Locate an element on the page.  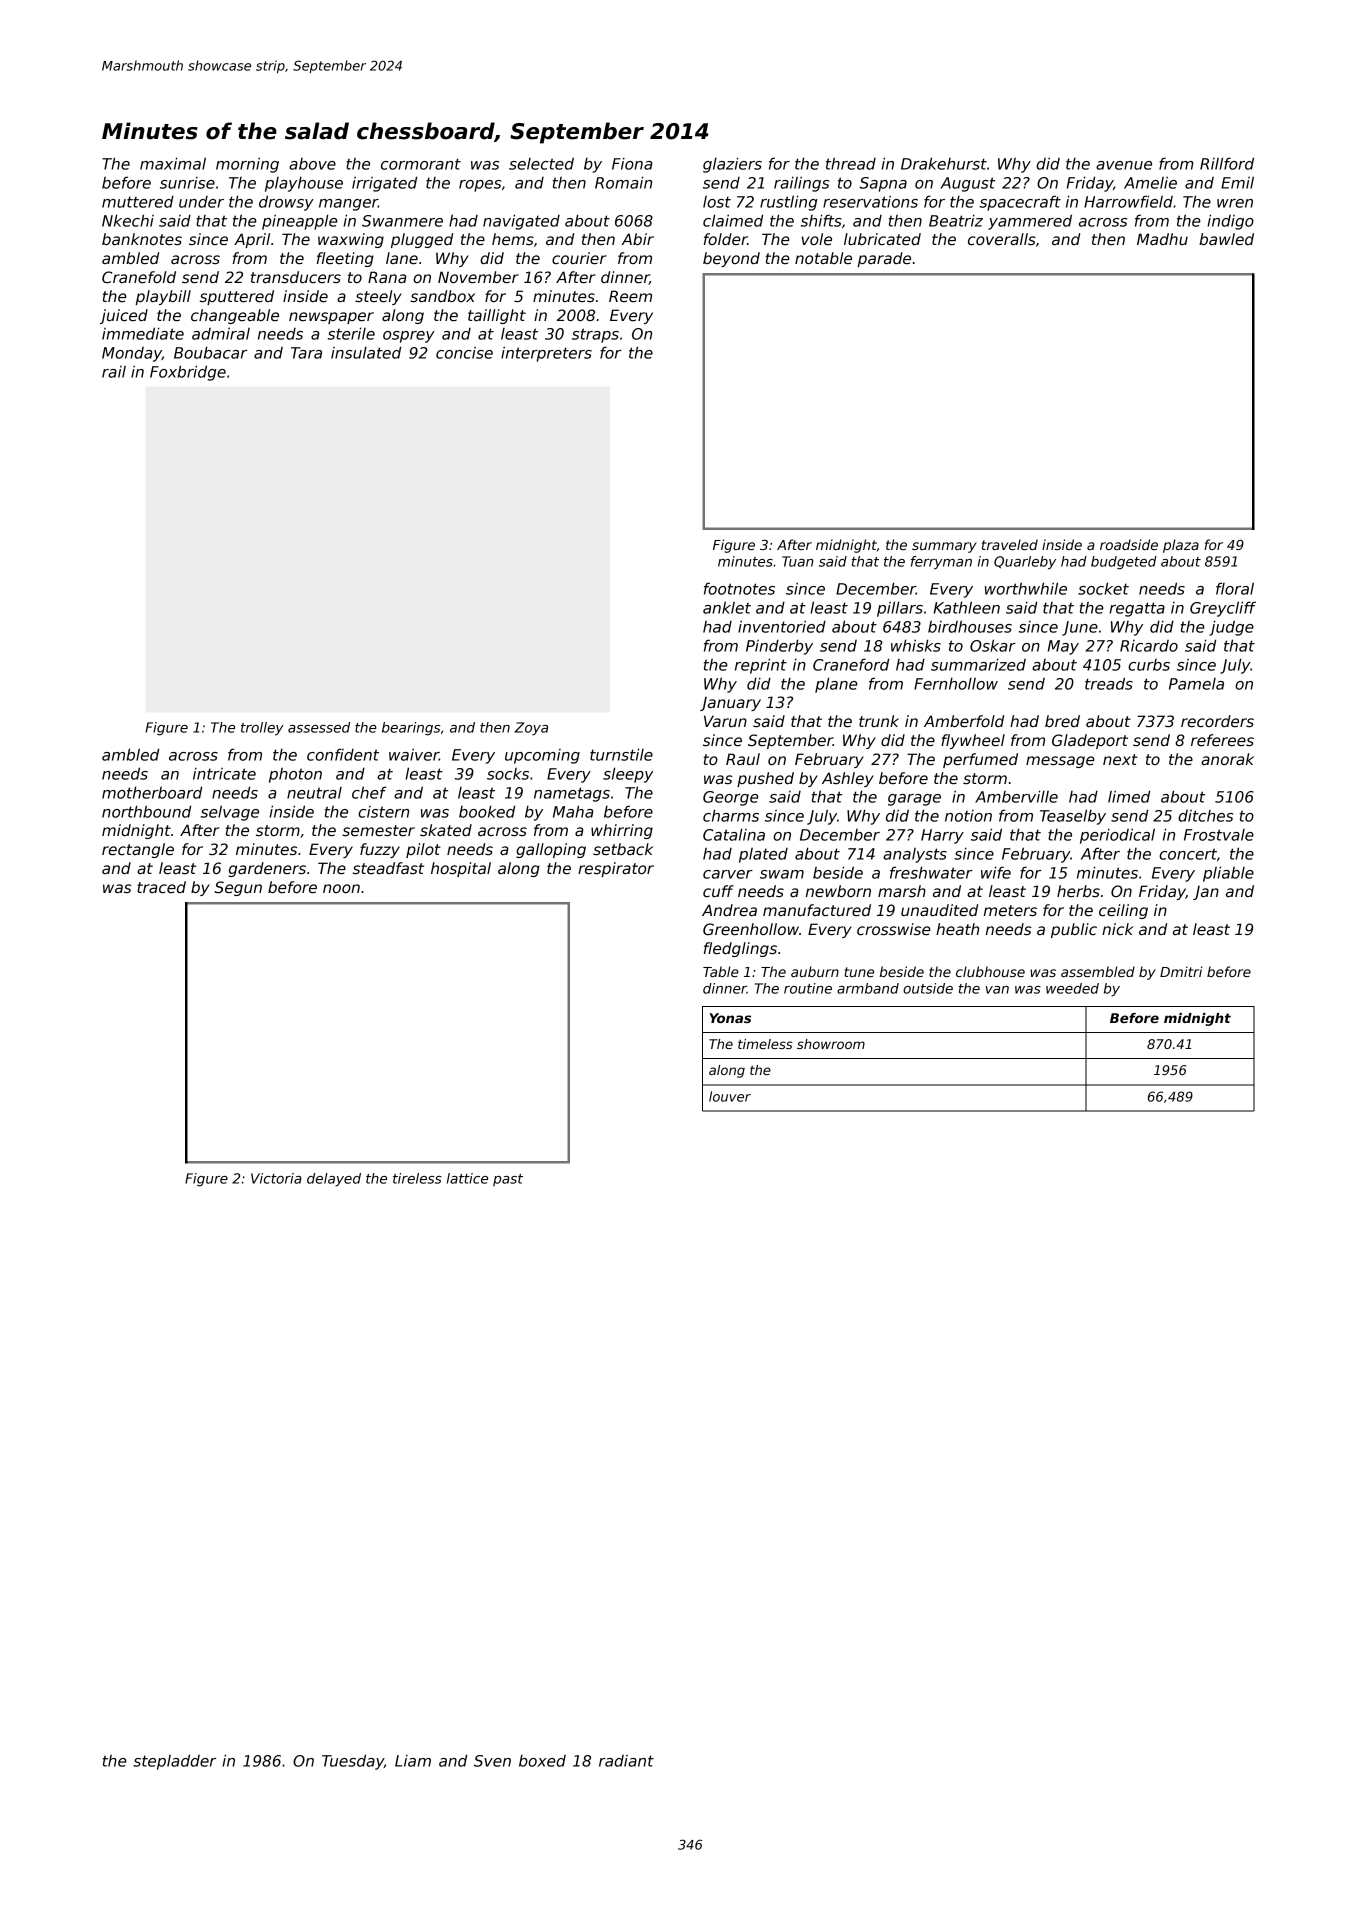
Tuan is located at coordinates (797, 561).
